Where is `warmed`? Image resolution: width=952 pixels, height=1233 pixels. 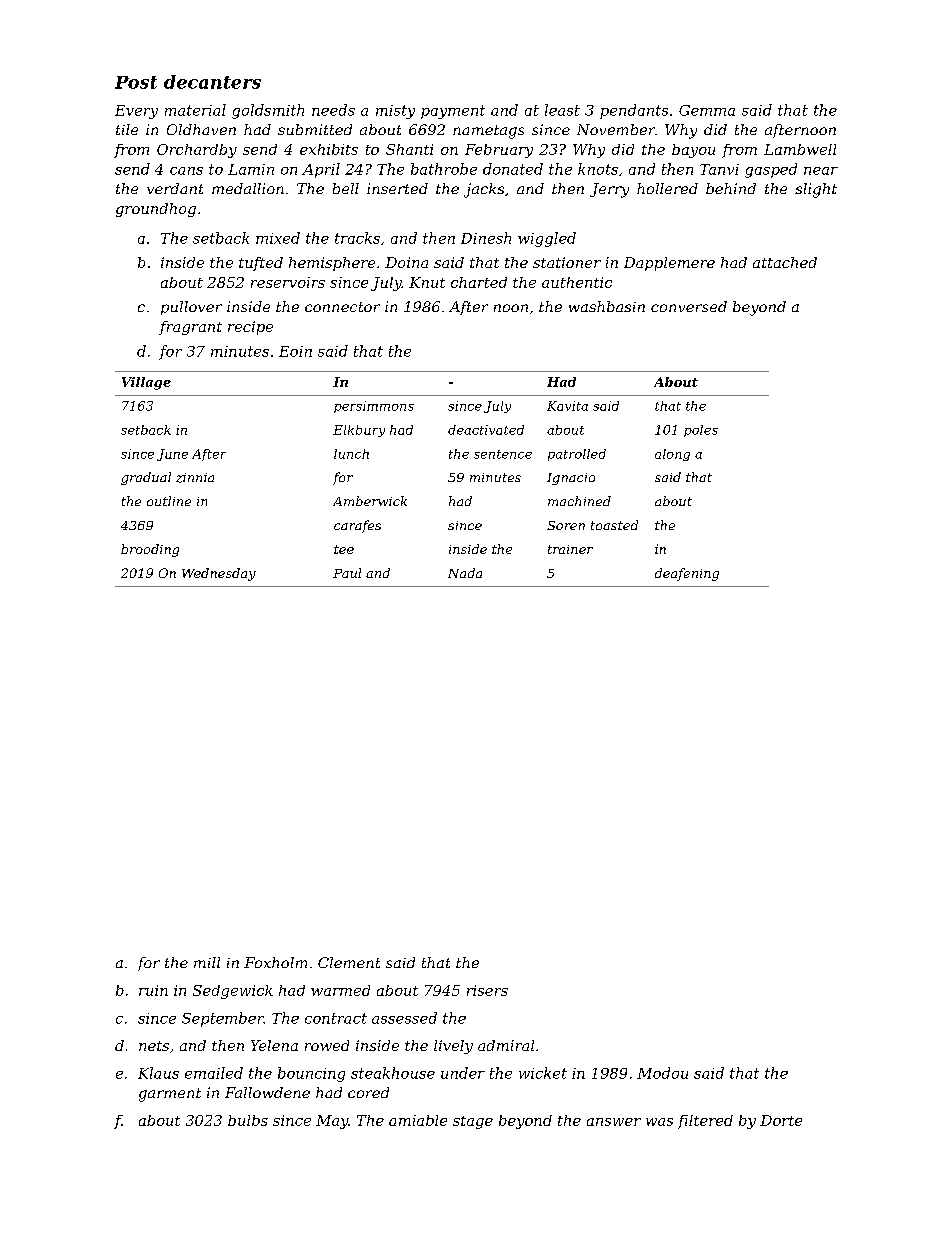
warmed is located at coordinates (340, 990).
